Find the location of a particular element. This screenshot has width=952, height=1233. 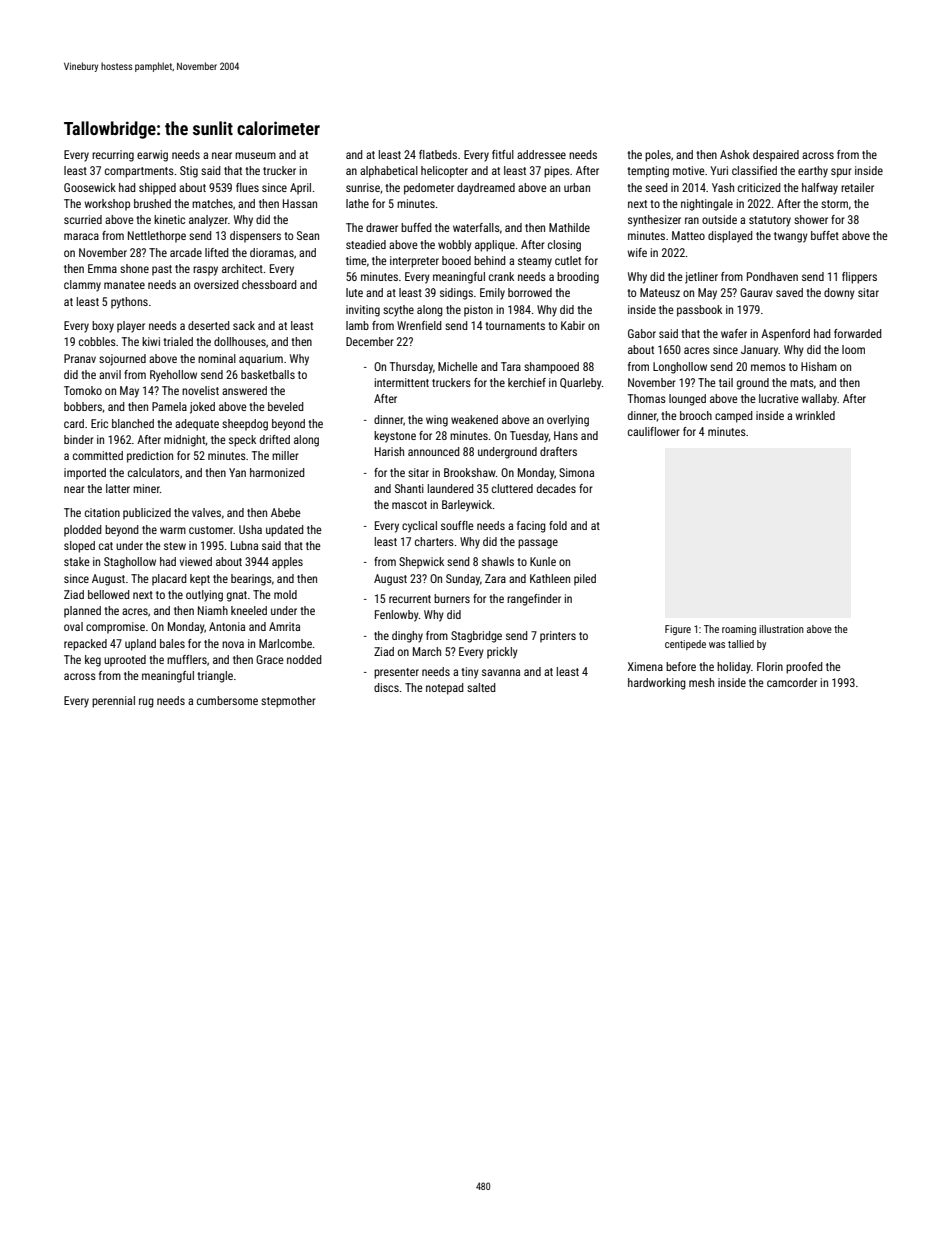

wallaby is located at coordinates (819, 400).
